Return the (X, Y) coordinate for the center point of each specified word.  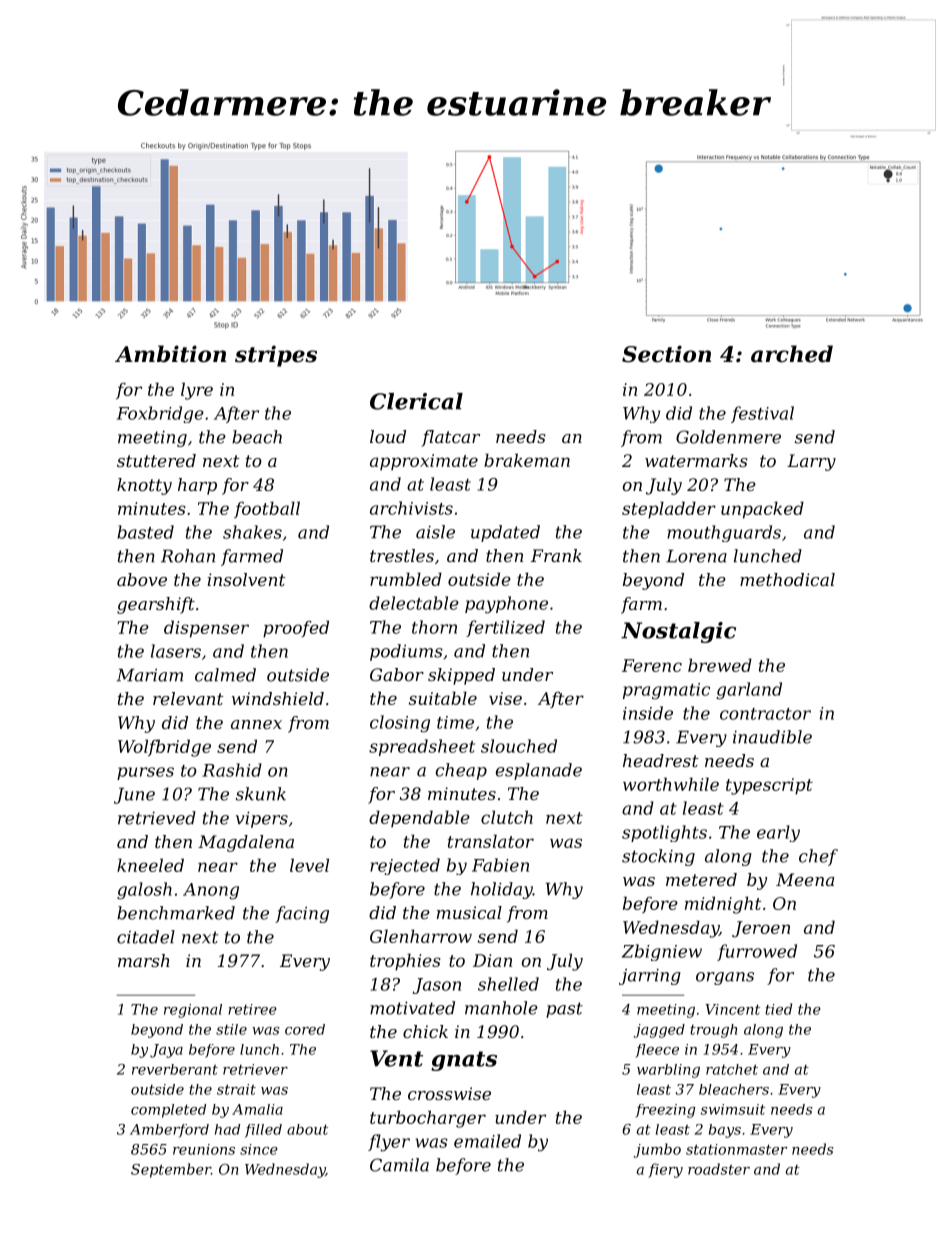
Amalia (257, 1109)
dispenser (206, 629)
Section (666, 354)
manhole (501, 1008)
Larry (811, 462)
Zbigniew (662, 952)
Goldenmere (728, 437)
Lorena (696, 556)
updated (505, 533)
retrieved (157, 818)
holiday (502, 890)
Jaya (166, 1051)
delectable (414, 603)
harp (197, 486)
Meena (805, 879)
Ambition (170, 354)
